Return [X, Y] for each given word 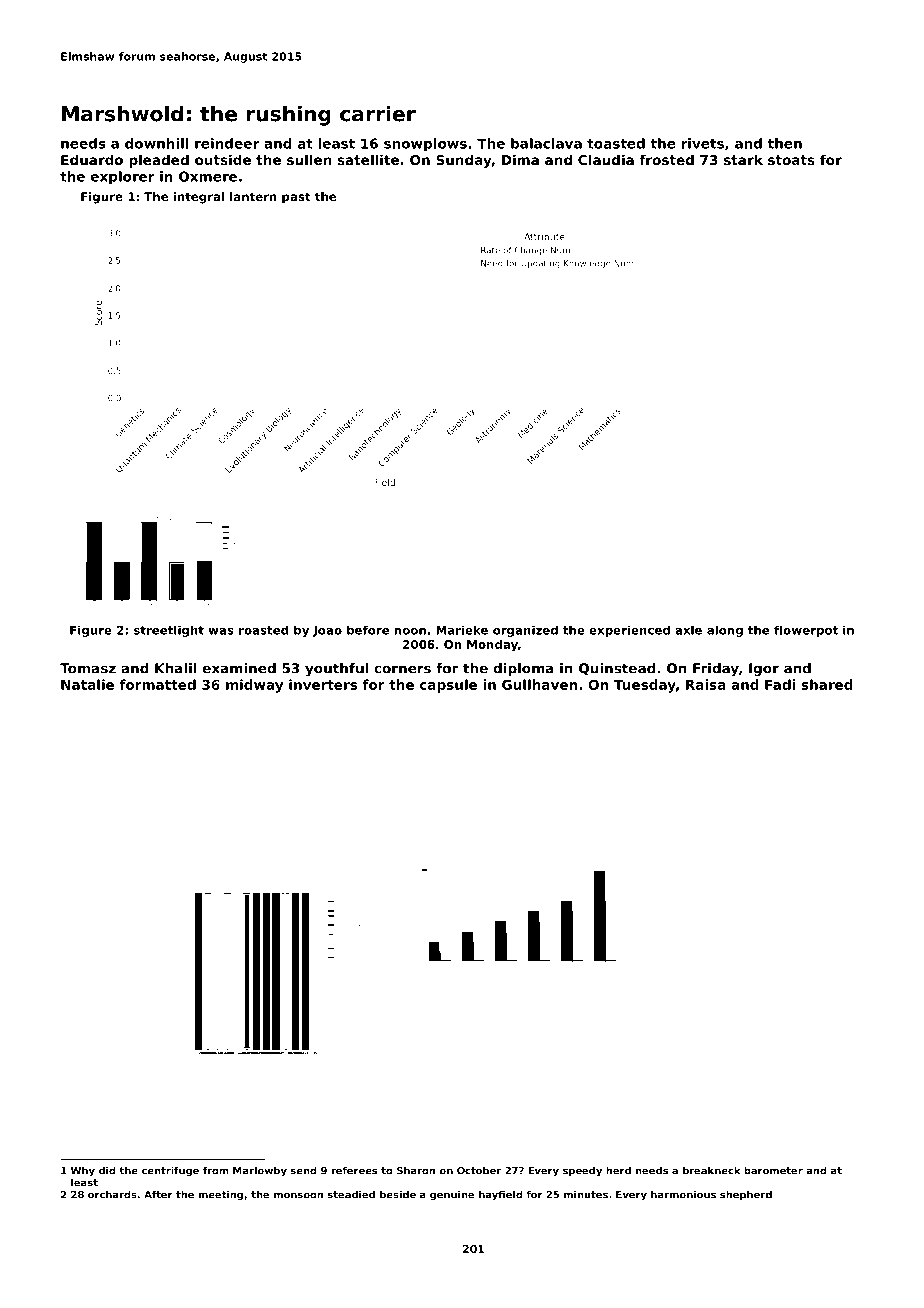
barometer [773, 1170]
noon [410, 631]
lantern [253, 196]
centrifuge [170, 1171]
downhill [157, 143]
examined [239, 668]
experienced [629, 631]
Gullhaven [539, 684]
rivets [702, 143]
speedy [582, 1171]
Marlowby [260, 1171]
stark [743, 159]
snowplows [425, 145]
